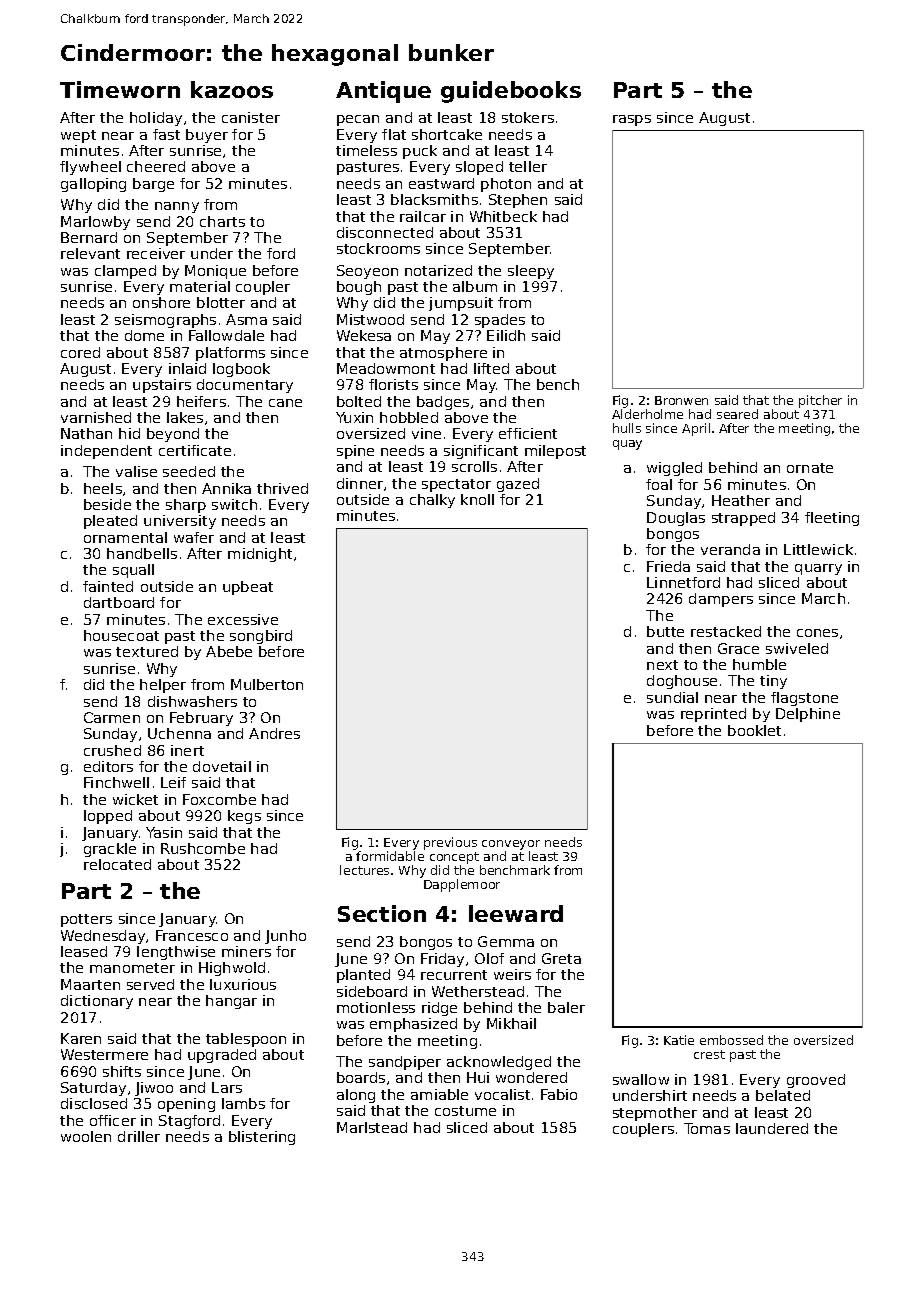  What do you see at coordinates (632, 120) in the document?
I see `rasps` at bounding box center [632, 120].
